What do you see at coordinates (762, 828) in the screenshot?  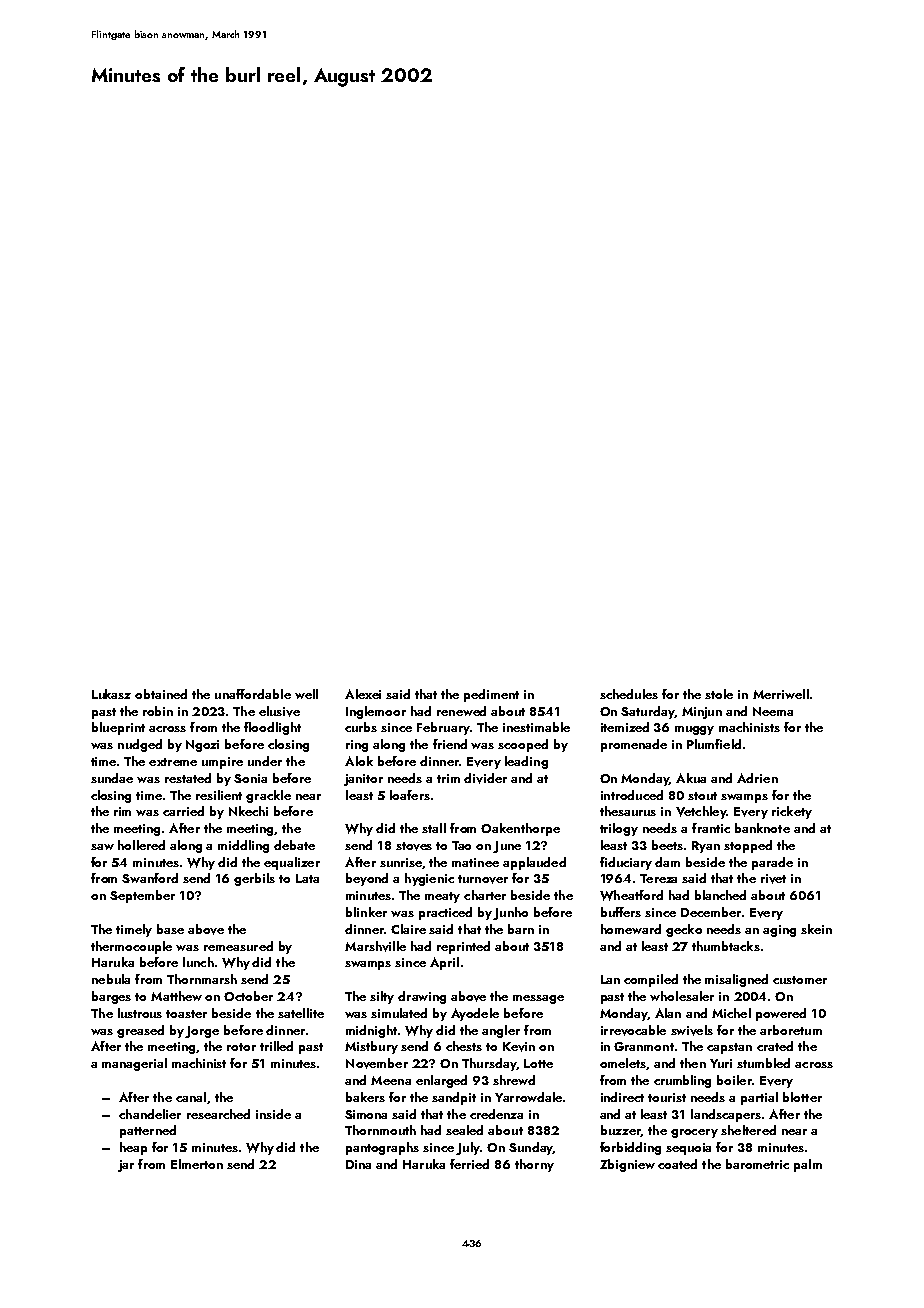 I see `banknote` at bounding box center [762, 828].
